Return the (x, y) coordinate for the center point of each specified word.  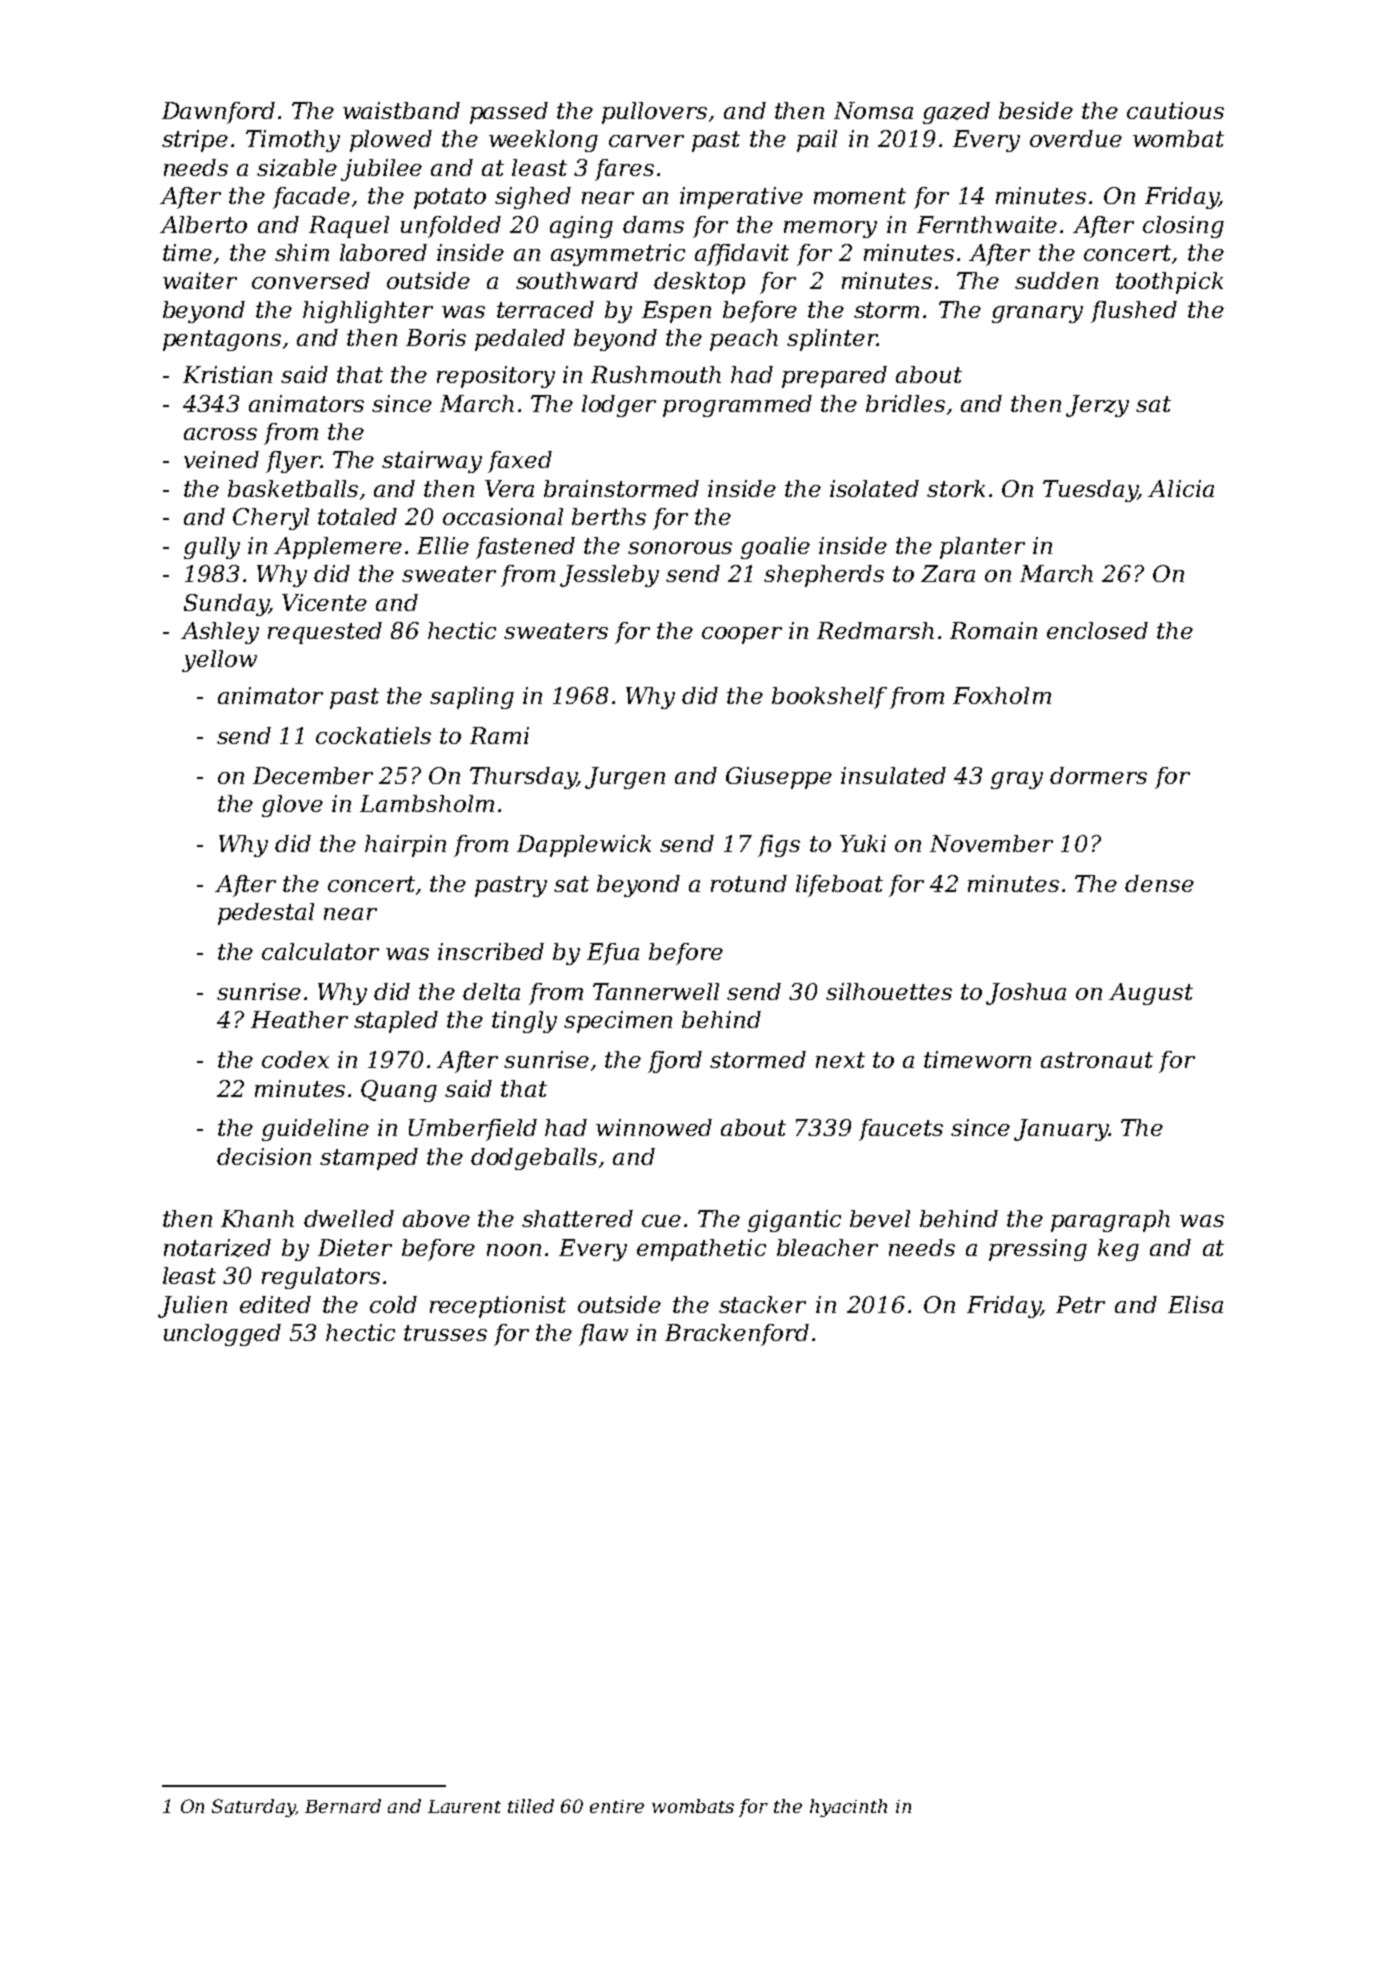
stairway (432, 462)
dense (1159, 883)
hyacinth (848, 1808)
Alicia (1181, 488)
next (840, 1060)
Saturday (254, 1808)
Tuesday (1090, 491)
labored (383, 252)
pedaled (520, 340)
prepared (834, 377)
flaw (603, 1335)
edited (275, 1304)
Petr (1080, 1304)
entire (617, 1806)
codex (295, 1059)
